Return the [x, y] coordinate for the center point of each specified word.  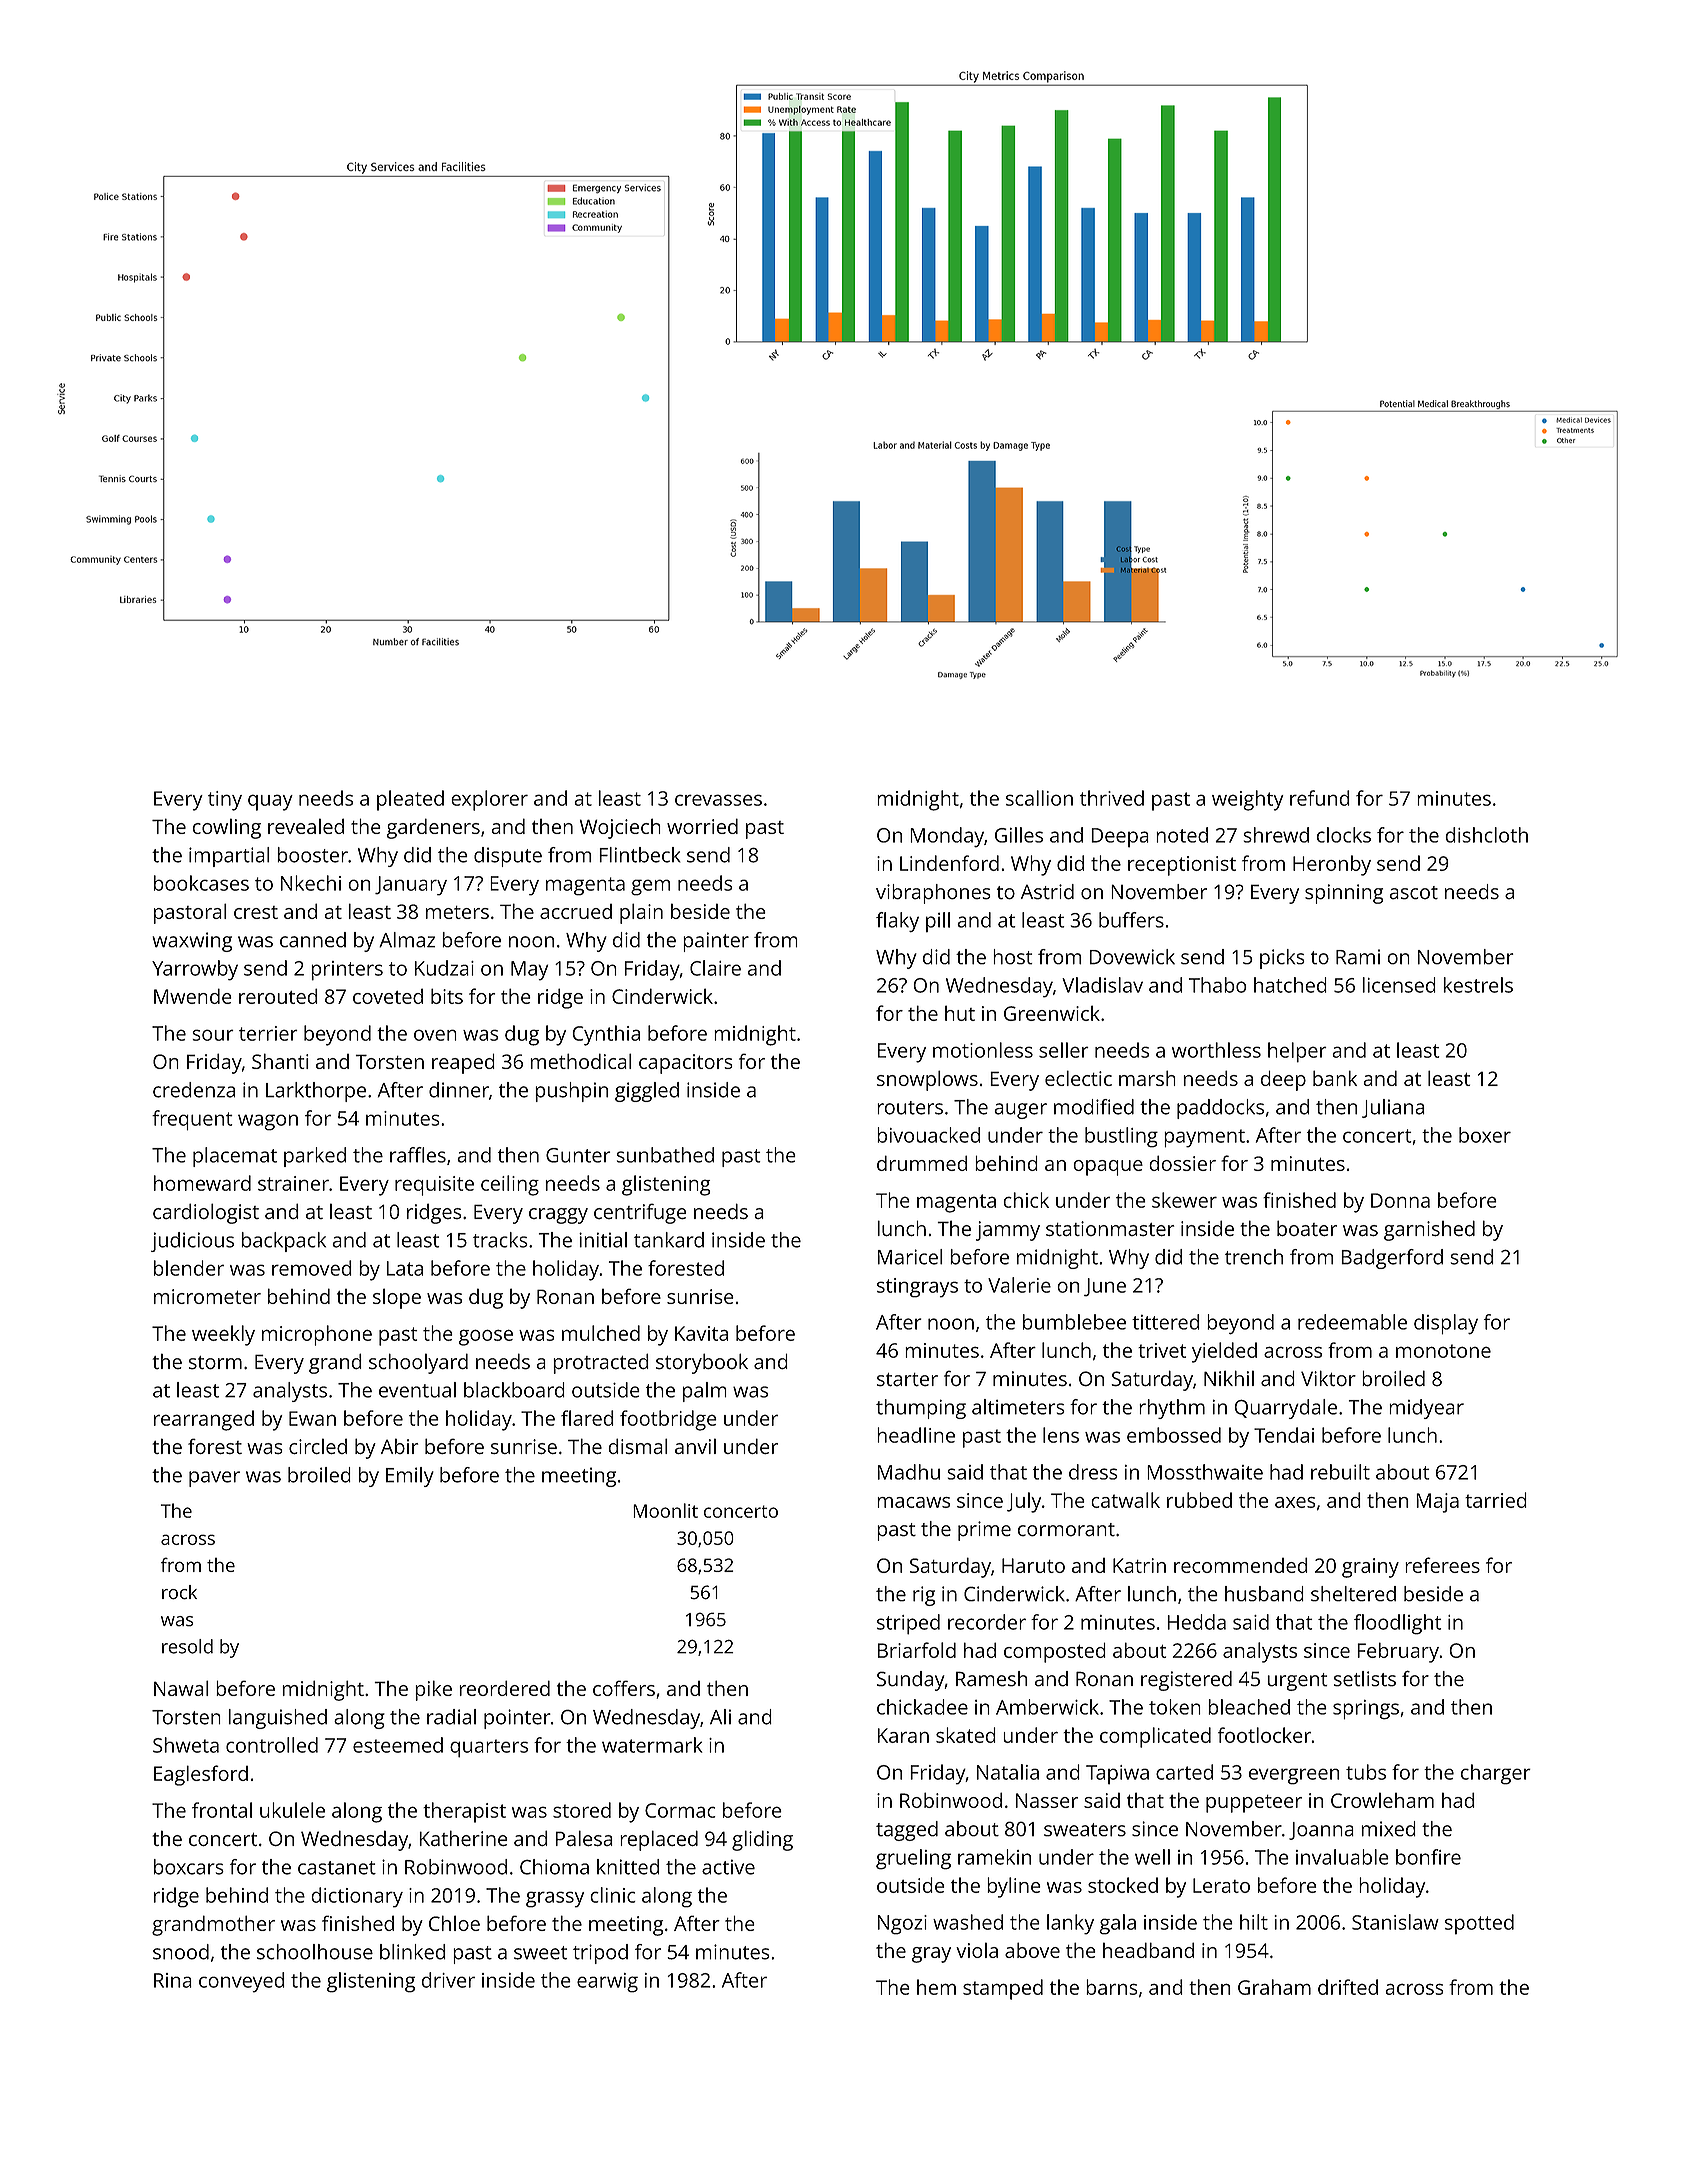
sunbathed [665, 1155]
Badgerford [1392, 1259]
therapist [464, 1812]
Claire [715, 968]
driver [448, 1980]
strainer [293, 1183]
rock [179, 1592]
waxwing [192, 942]
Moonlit [665, 1510]
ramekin [994, 1857]
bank [1335, 1078]
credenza [194, 1090]
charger [1496, 1774]
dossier [1182, 1163]
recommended [1241, 1565]
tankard [669, 1240]
